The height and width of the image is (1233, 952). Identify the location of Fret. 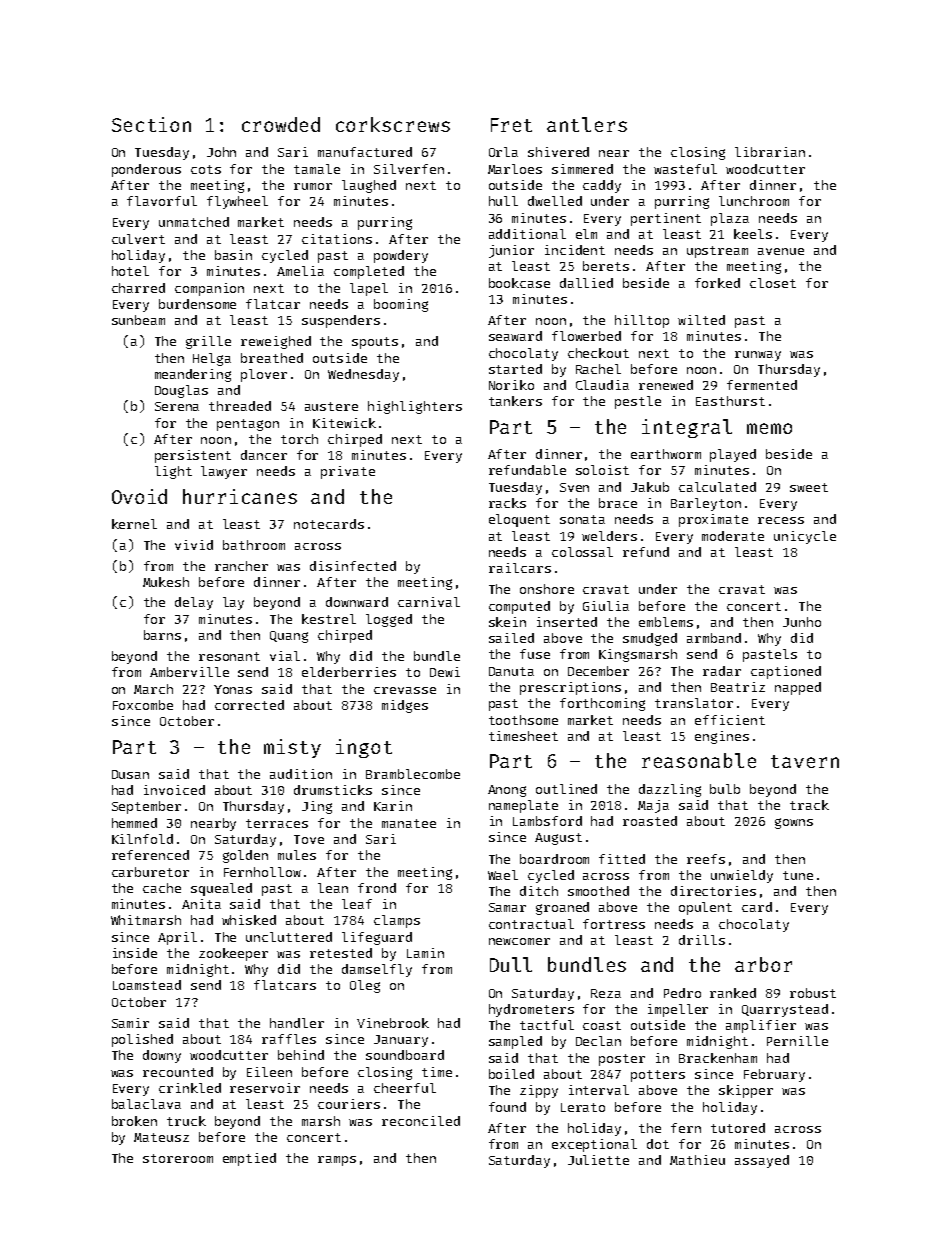
(511, 125).
